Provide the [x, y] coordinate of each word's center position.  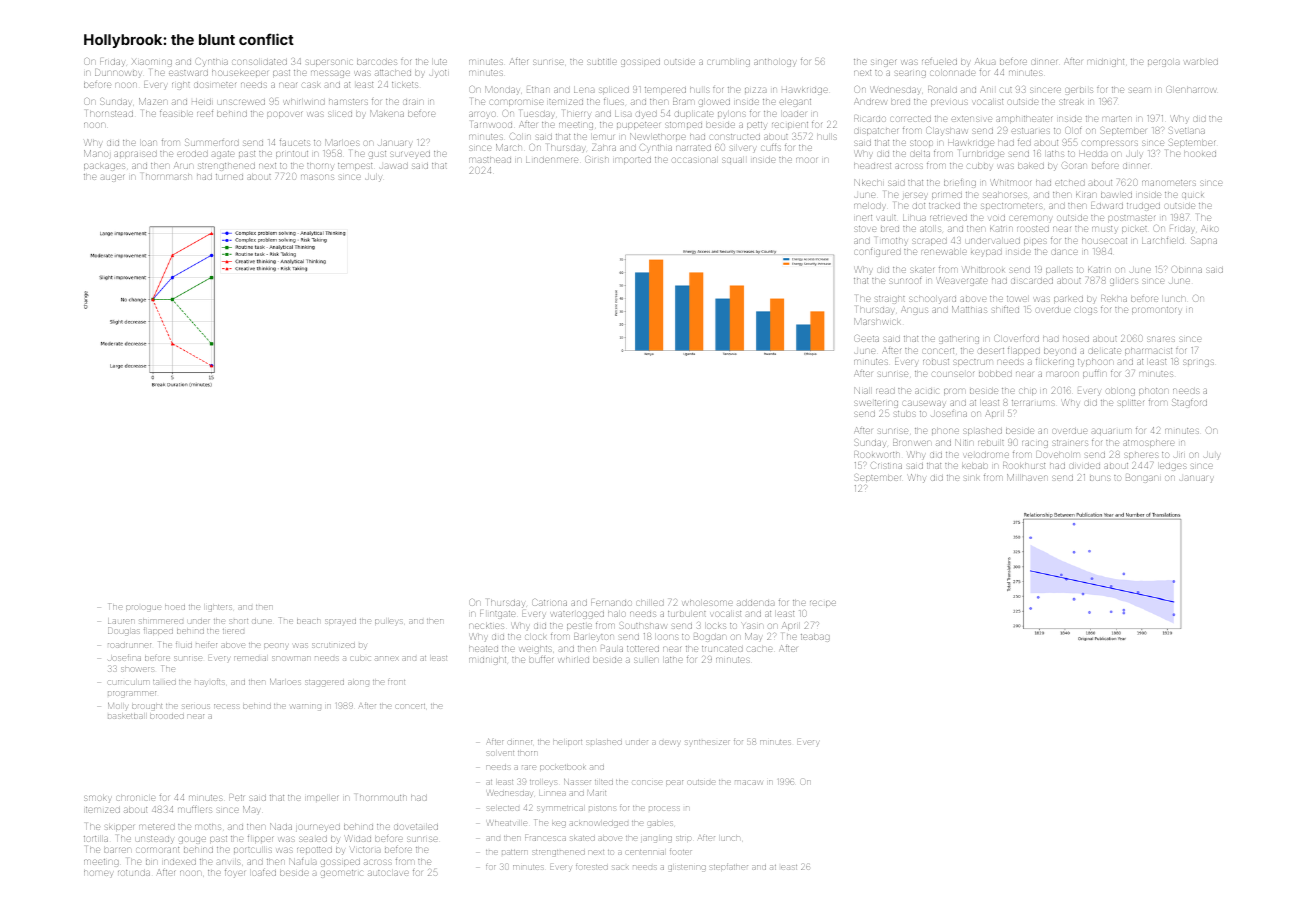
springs [1198, 363]
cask [311, 85]
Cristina [886, 465]
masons [317, 177]
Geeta [867, 338]
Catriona [549, 602]
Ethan [538, 90]
